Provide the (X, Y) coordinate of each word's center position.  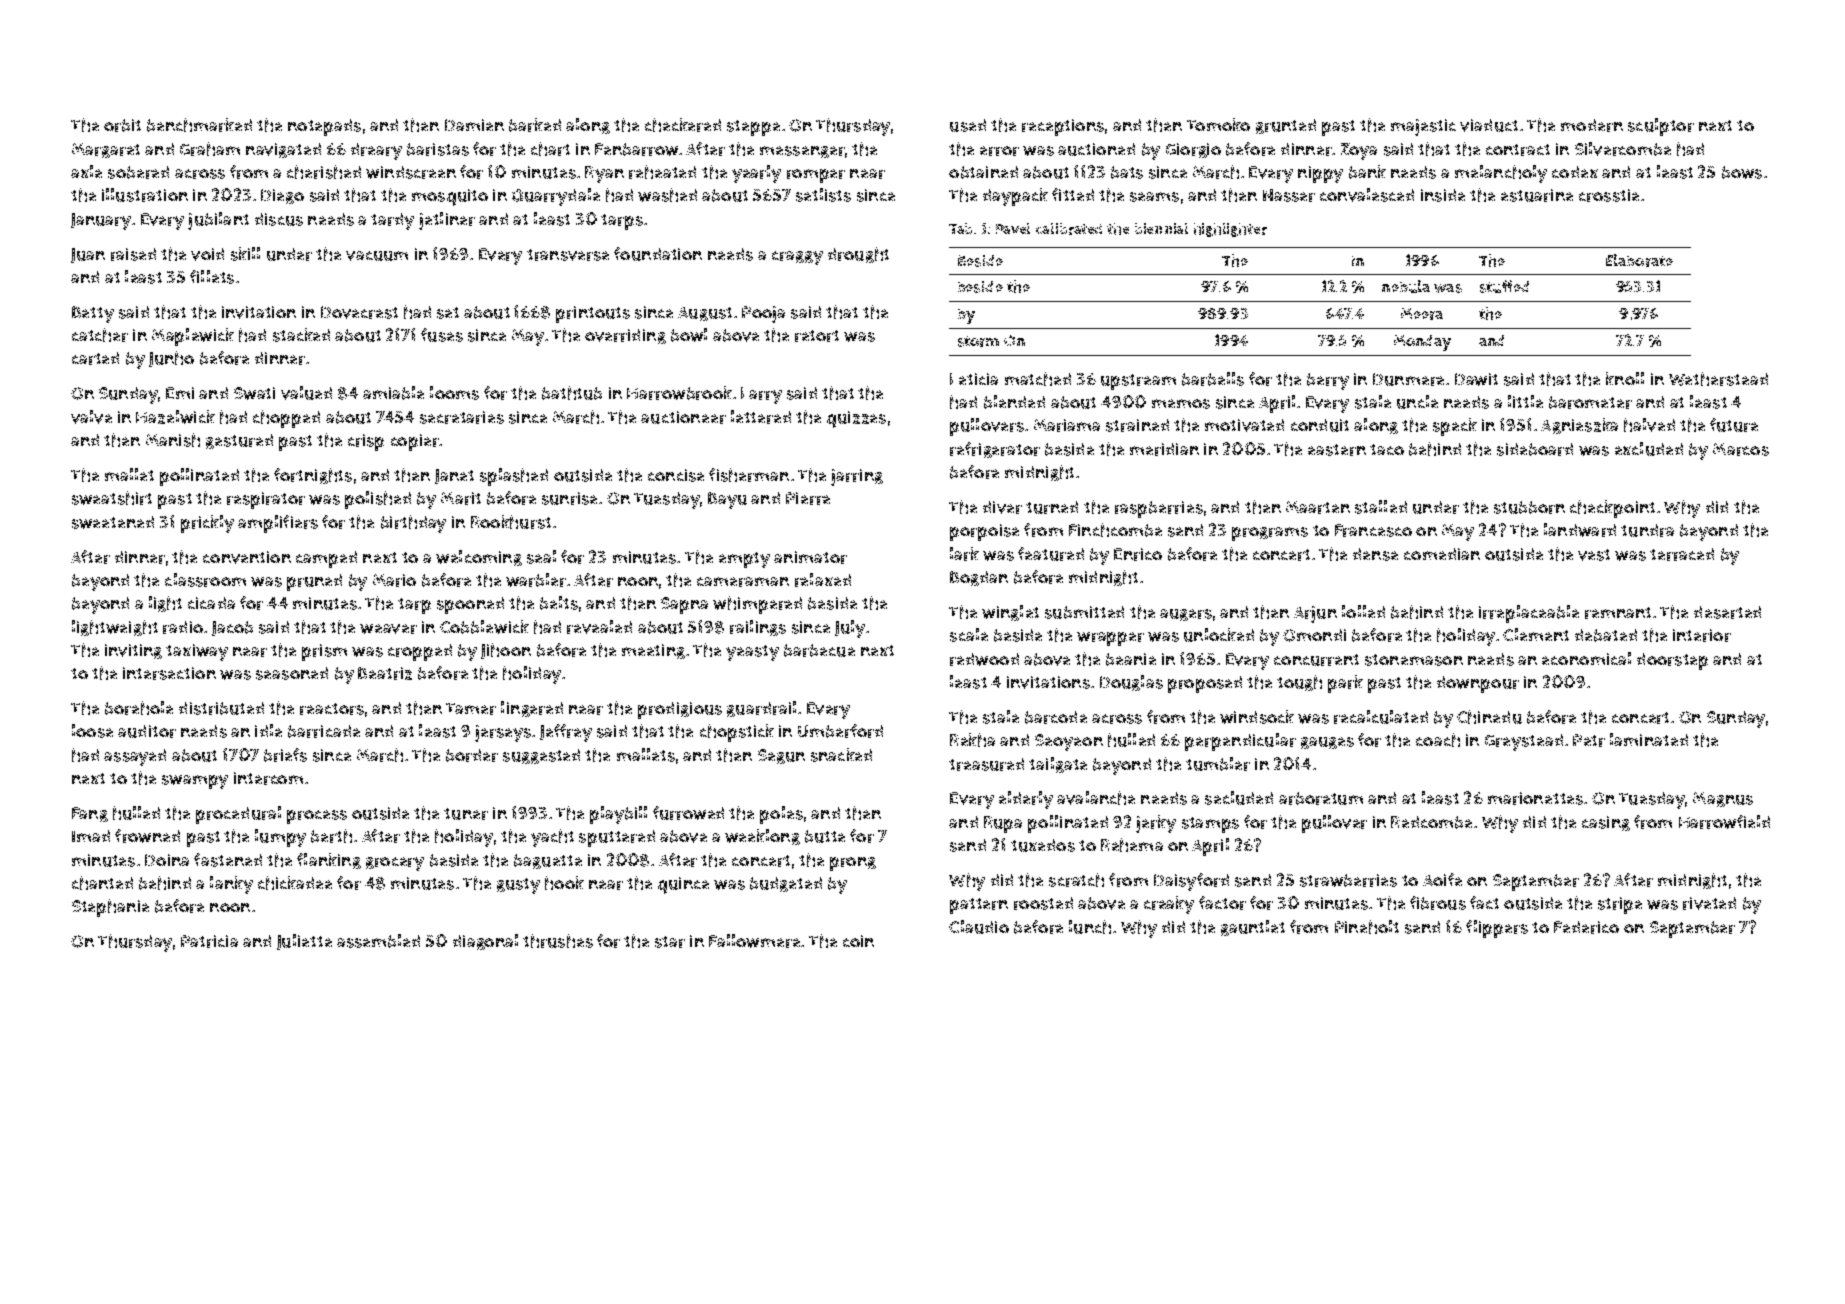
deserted (1727, 612)
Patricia (209, 941)
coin (858, 941)
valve (91, 417)
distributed (221, 708)
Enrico (1138, 554)
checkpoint (1612, 509)
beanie (1131, 659)
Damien (474, 125)
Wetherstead (1718, 379)
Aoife (1442, 879)
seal (541, 557)
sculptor (1661, 127)
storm (978, 341)
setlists (823, 195)
